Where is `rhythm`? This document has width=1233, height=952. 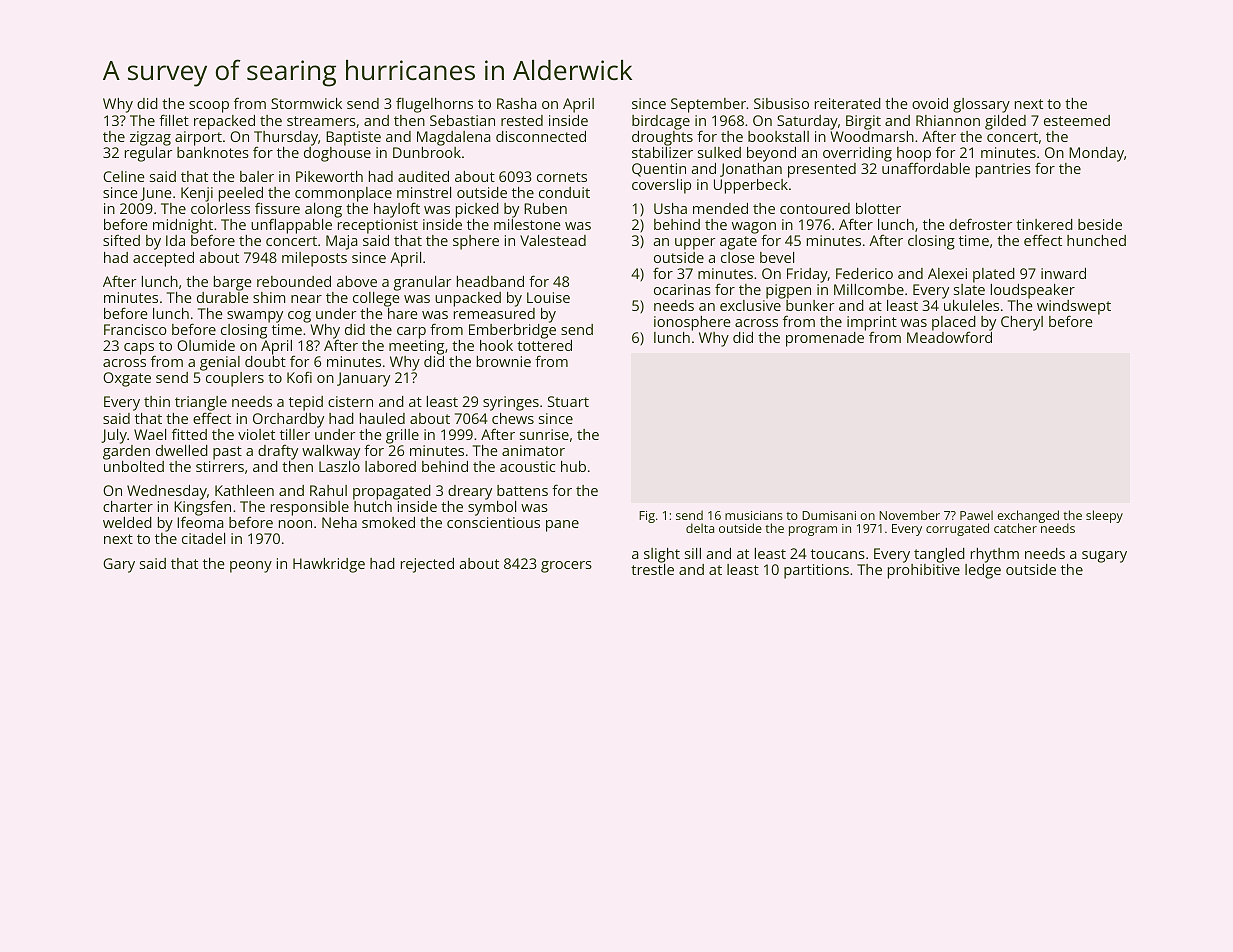
rhythm is located at coordinates (995, 555).
